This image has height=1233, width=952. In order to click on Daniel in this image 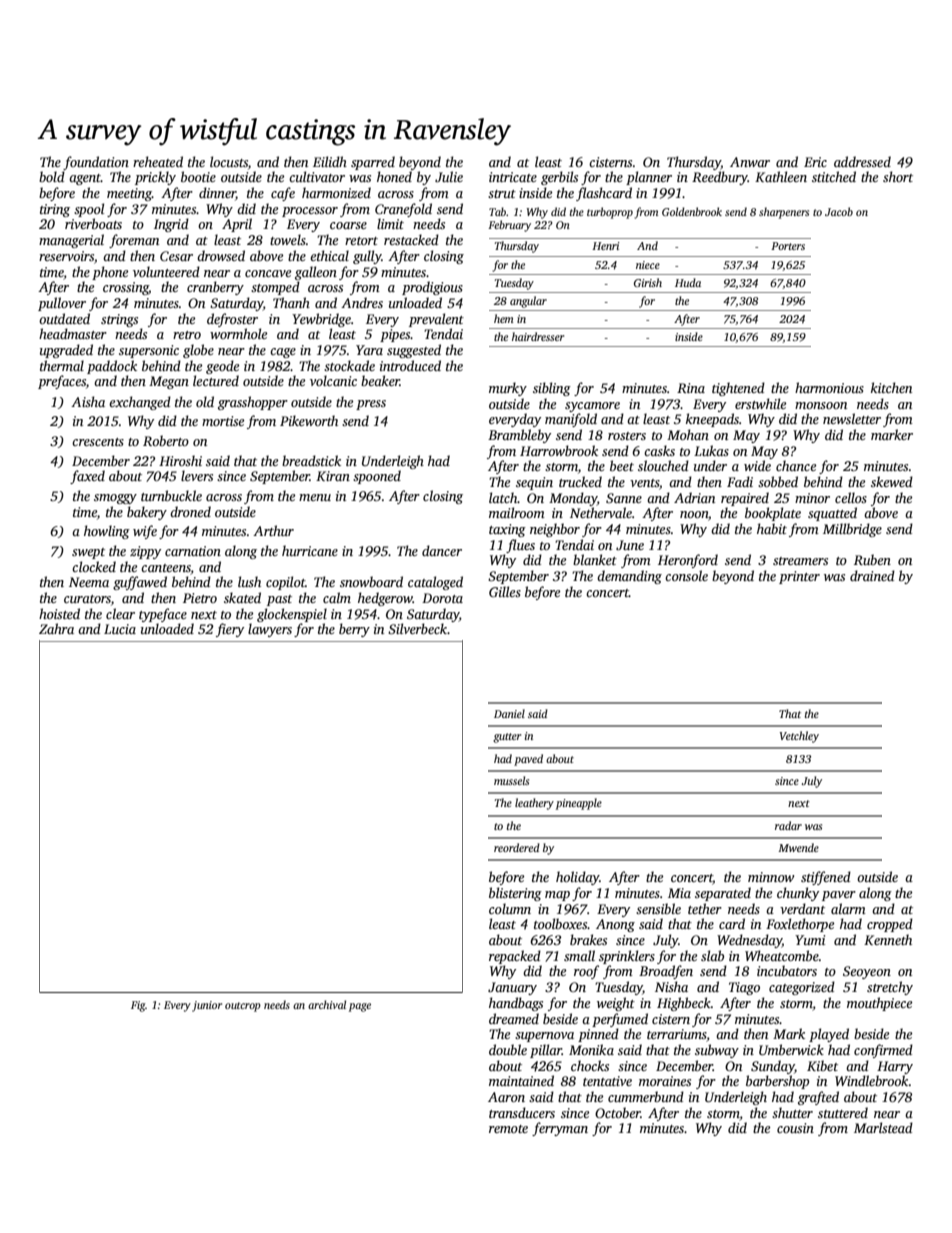, I will do `click(509, 713)`.
